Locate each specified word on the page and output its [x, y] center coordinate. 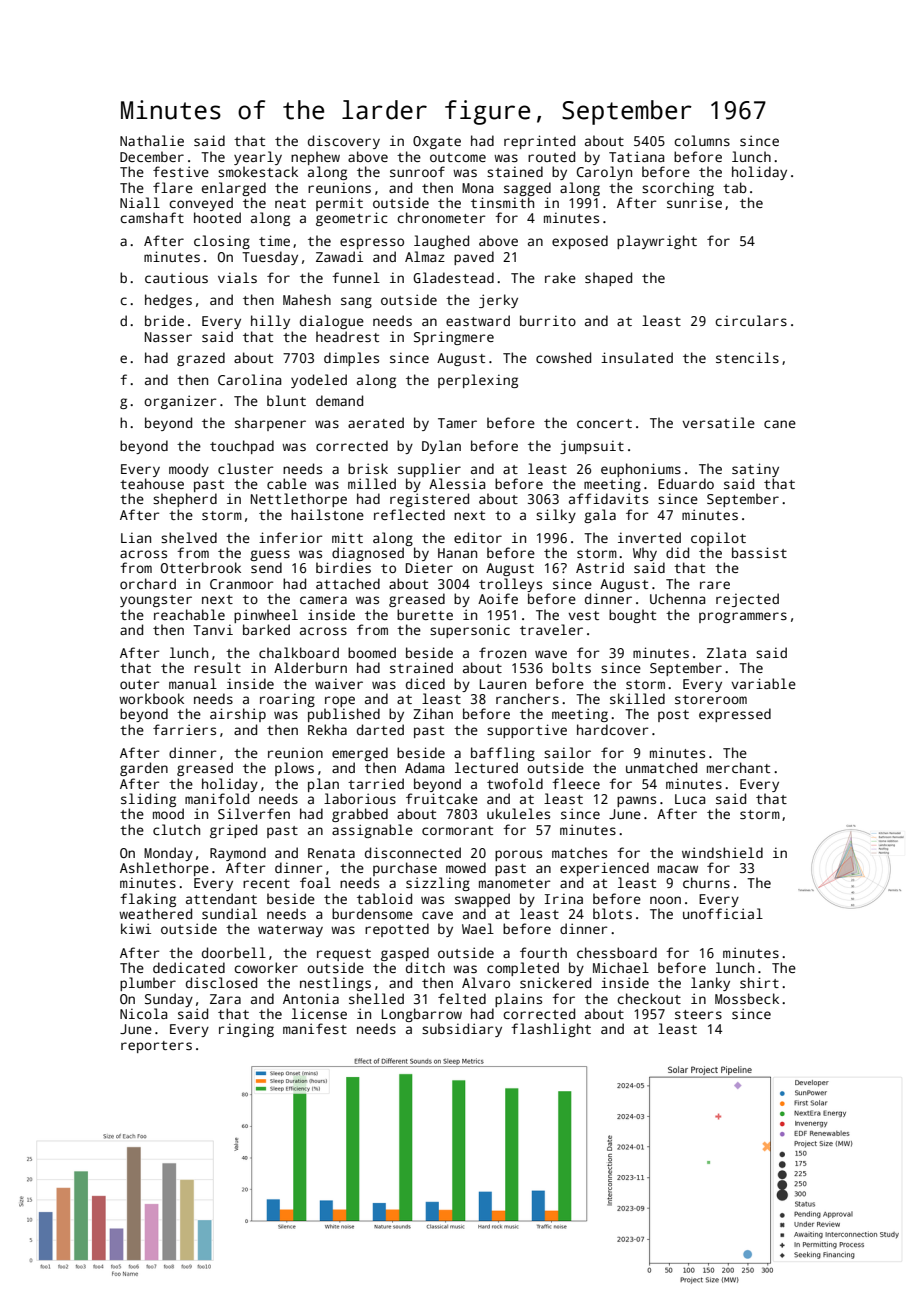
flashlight [551, 1030]
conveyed [201, 204]
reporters [156, 1047]
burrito [548, 320]
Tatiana [636, 156]
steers [698, 1014]
